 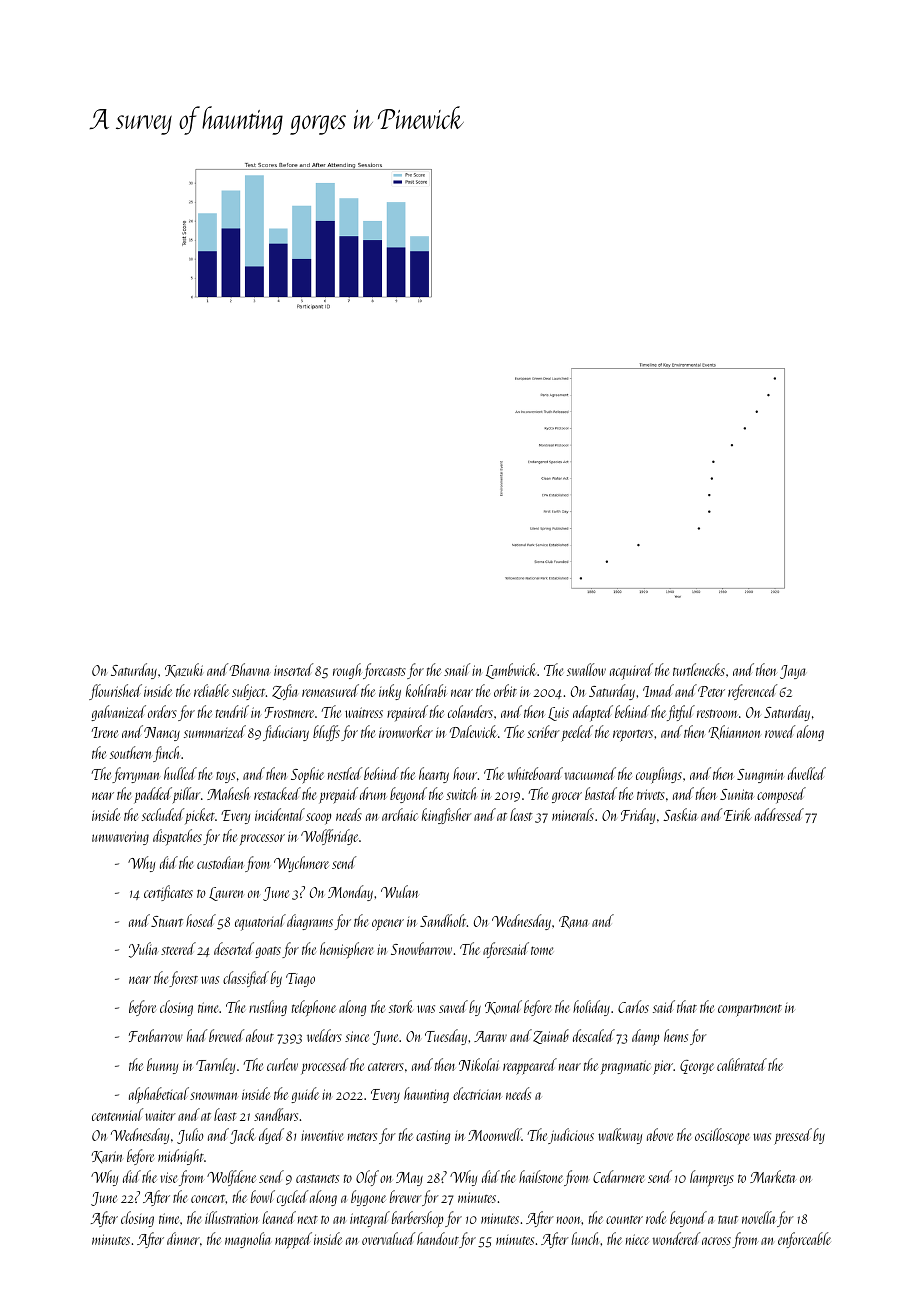 What do you see at coordinates (742, 1064) in the page?
I see `calibrated` at bounding box center [742, 1064].
